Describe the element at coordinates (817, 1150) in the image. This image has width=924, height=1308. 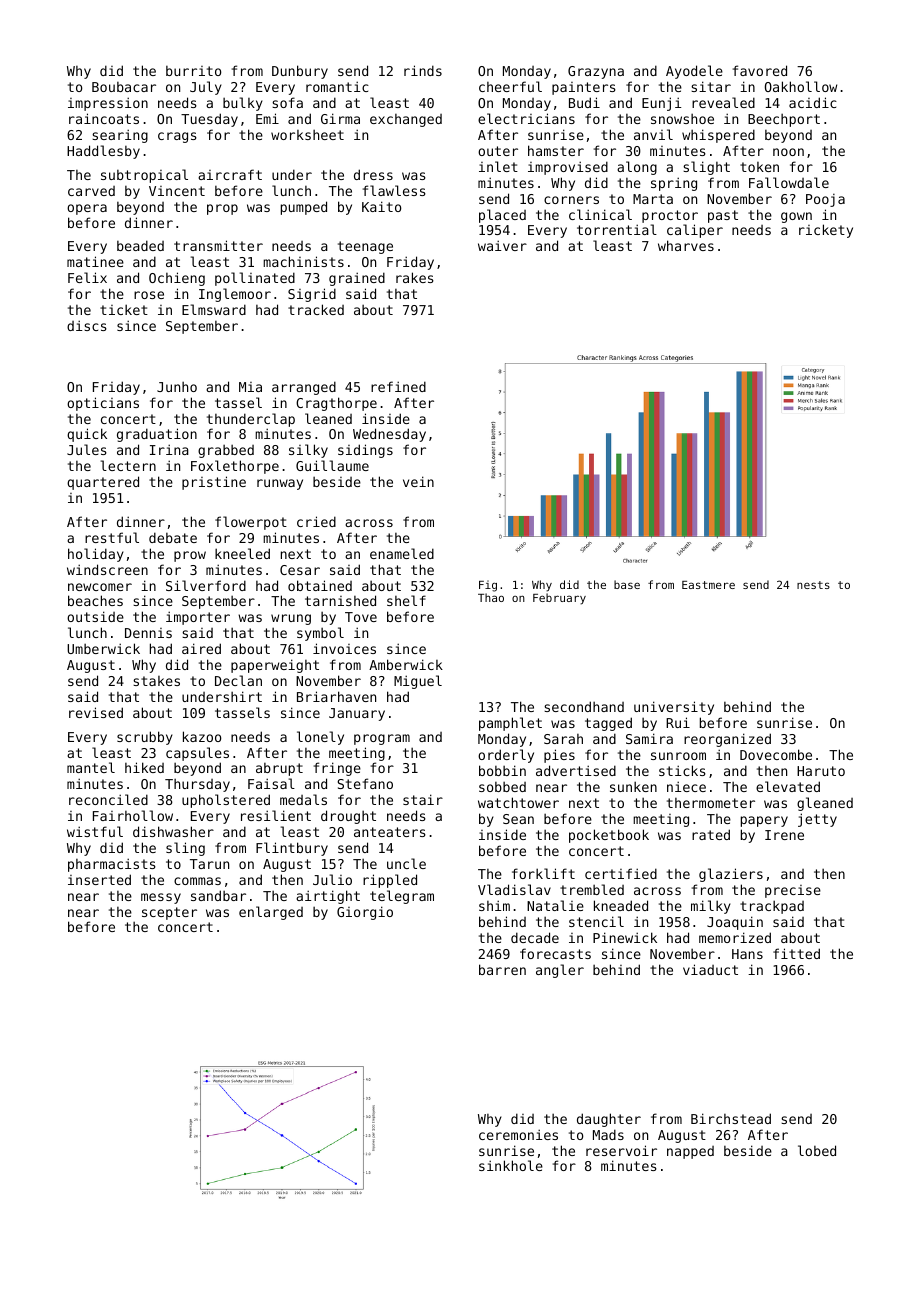
I see `lobed` at that location.
